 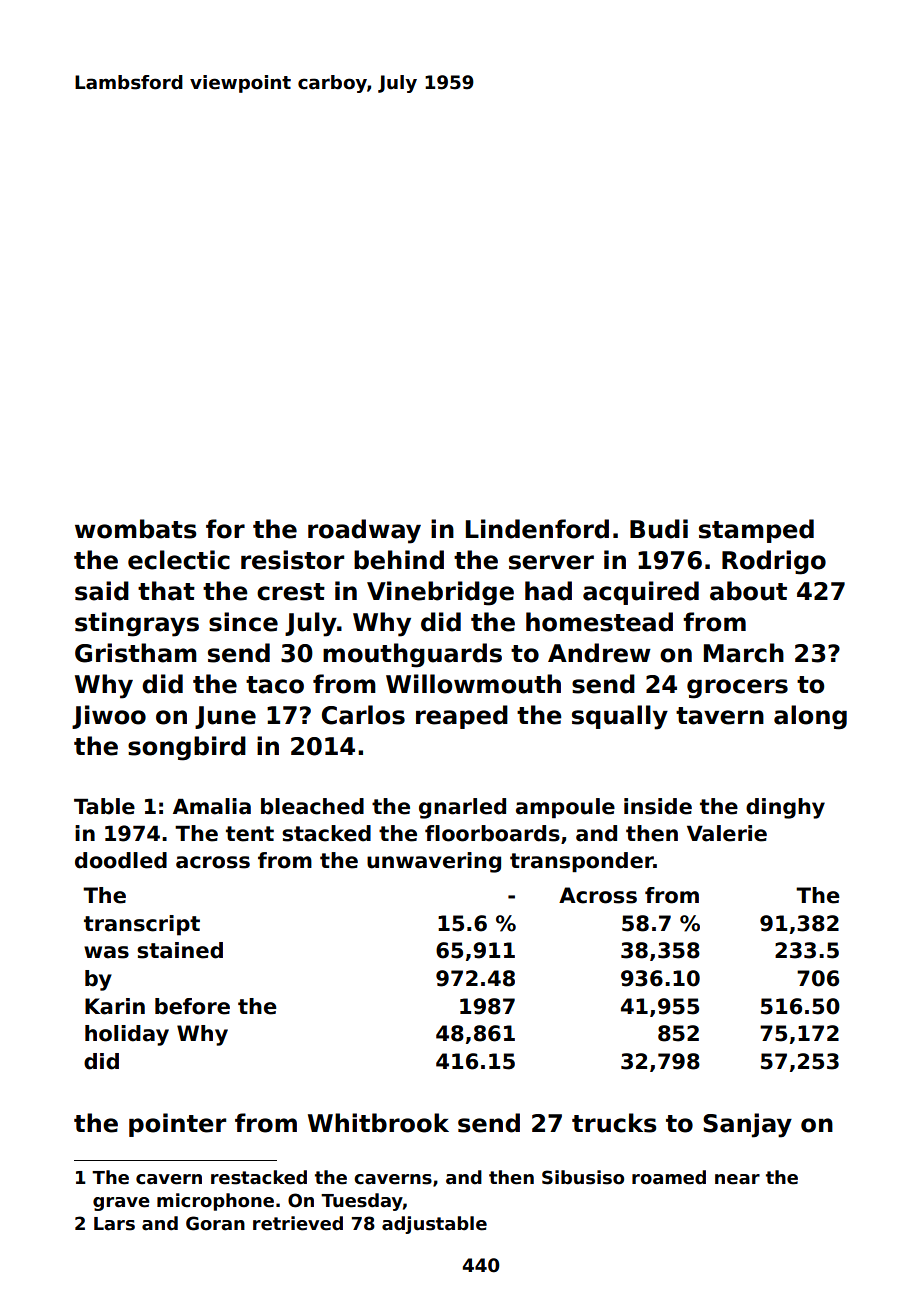 What do you see at coordinates (473, 684) in the page?
I see `Willowmouth` at bounding box center [473, 684].
